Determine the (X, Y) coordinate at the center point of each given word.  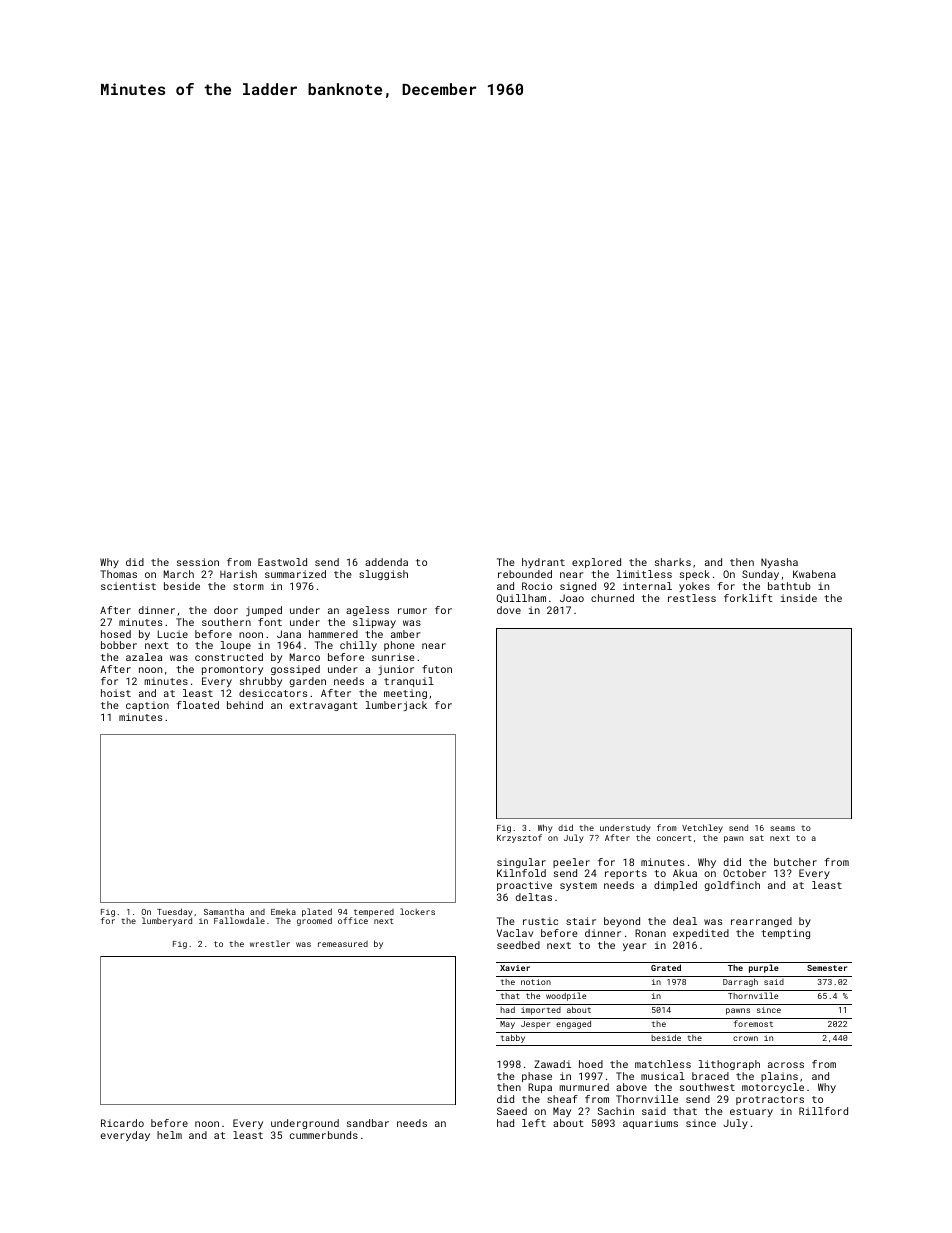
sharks (673, 562)
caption (147, 706)
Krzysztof (519, 838)
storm (248, 586)
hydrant (543, 563)
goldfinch (732, 886)
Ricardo (122, 1123)
